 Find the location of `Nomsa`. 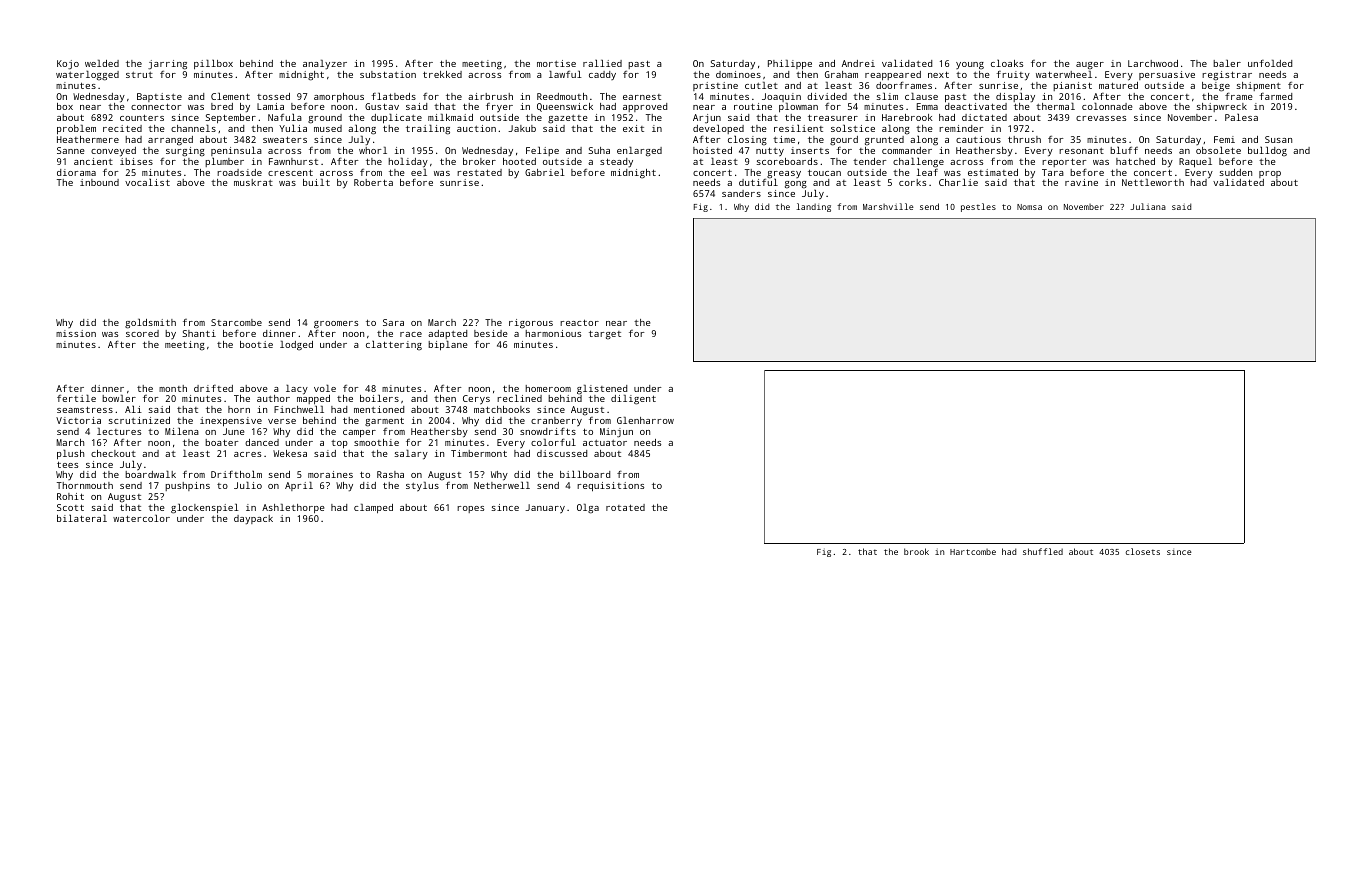

Nomsa is located at coordinates (1029, 207).
